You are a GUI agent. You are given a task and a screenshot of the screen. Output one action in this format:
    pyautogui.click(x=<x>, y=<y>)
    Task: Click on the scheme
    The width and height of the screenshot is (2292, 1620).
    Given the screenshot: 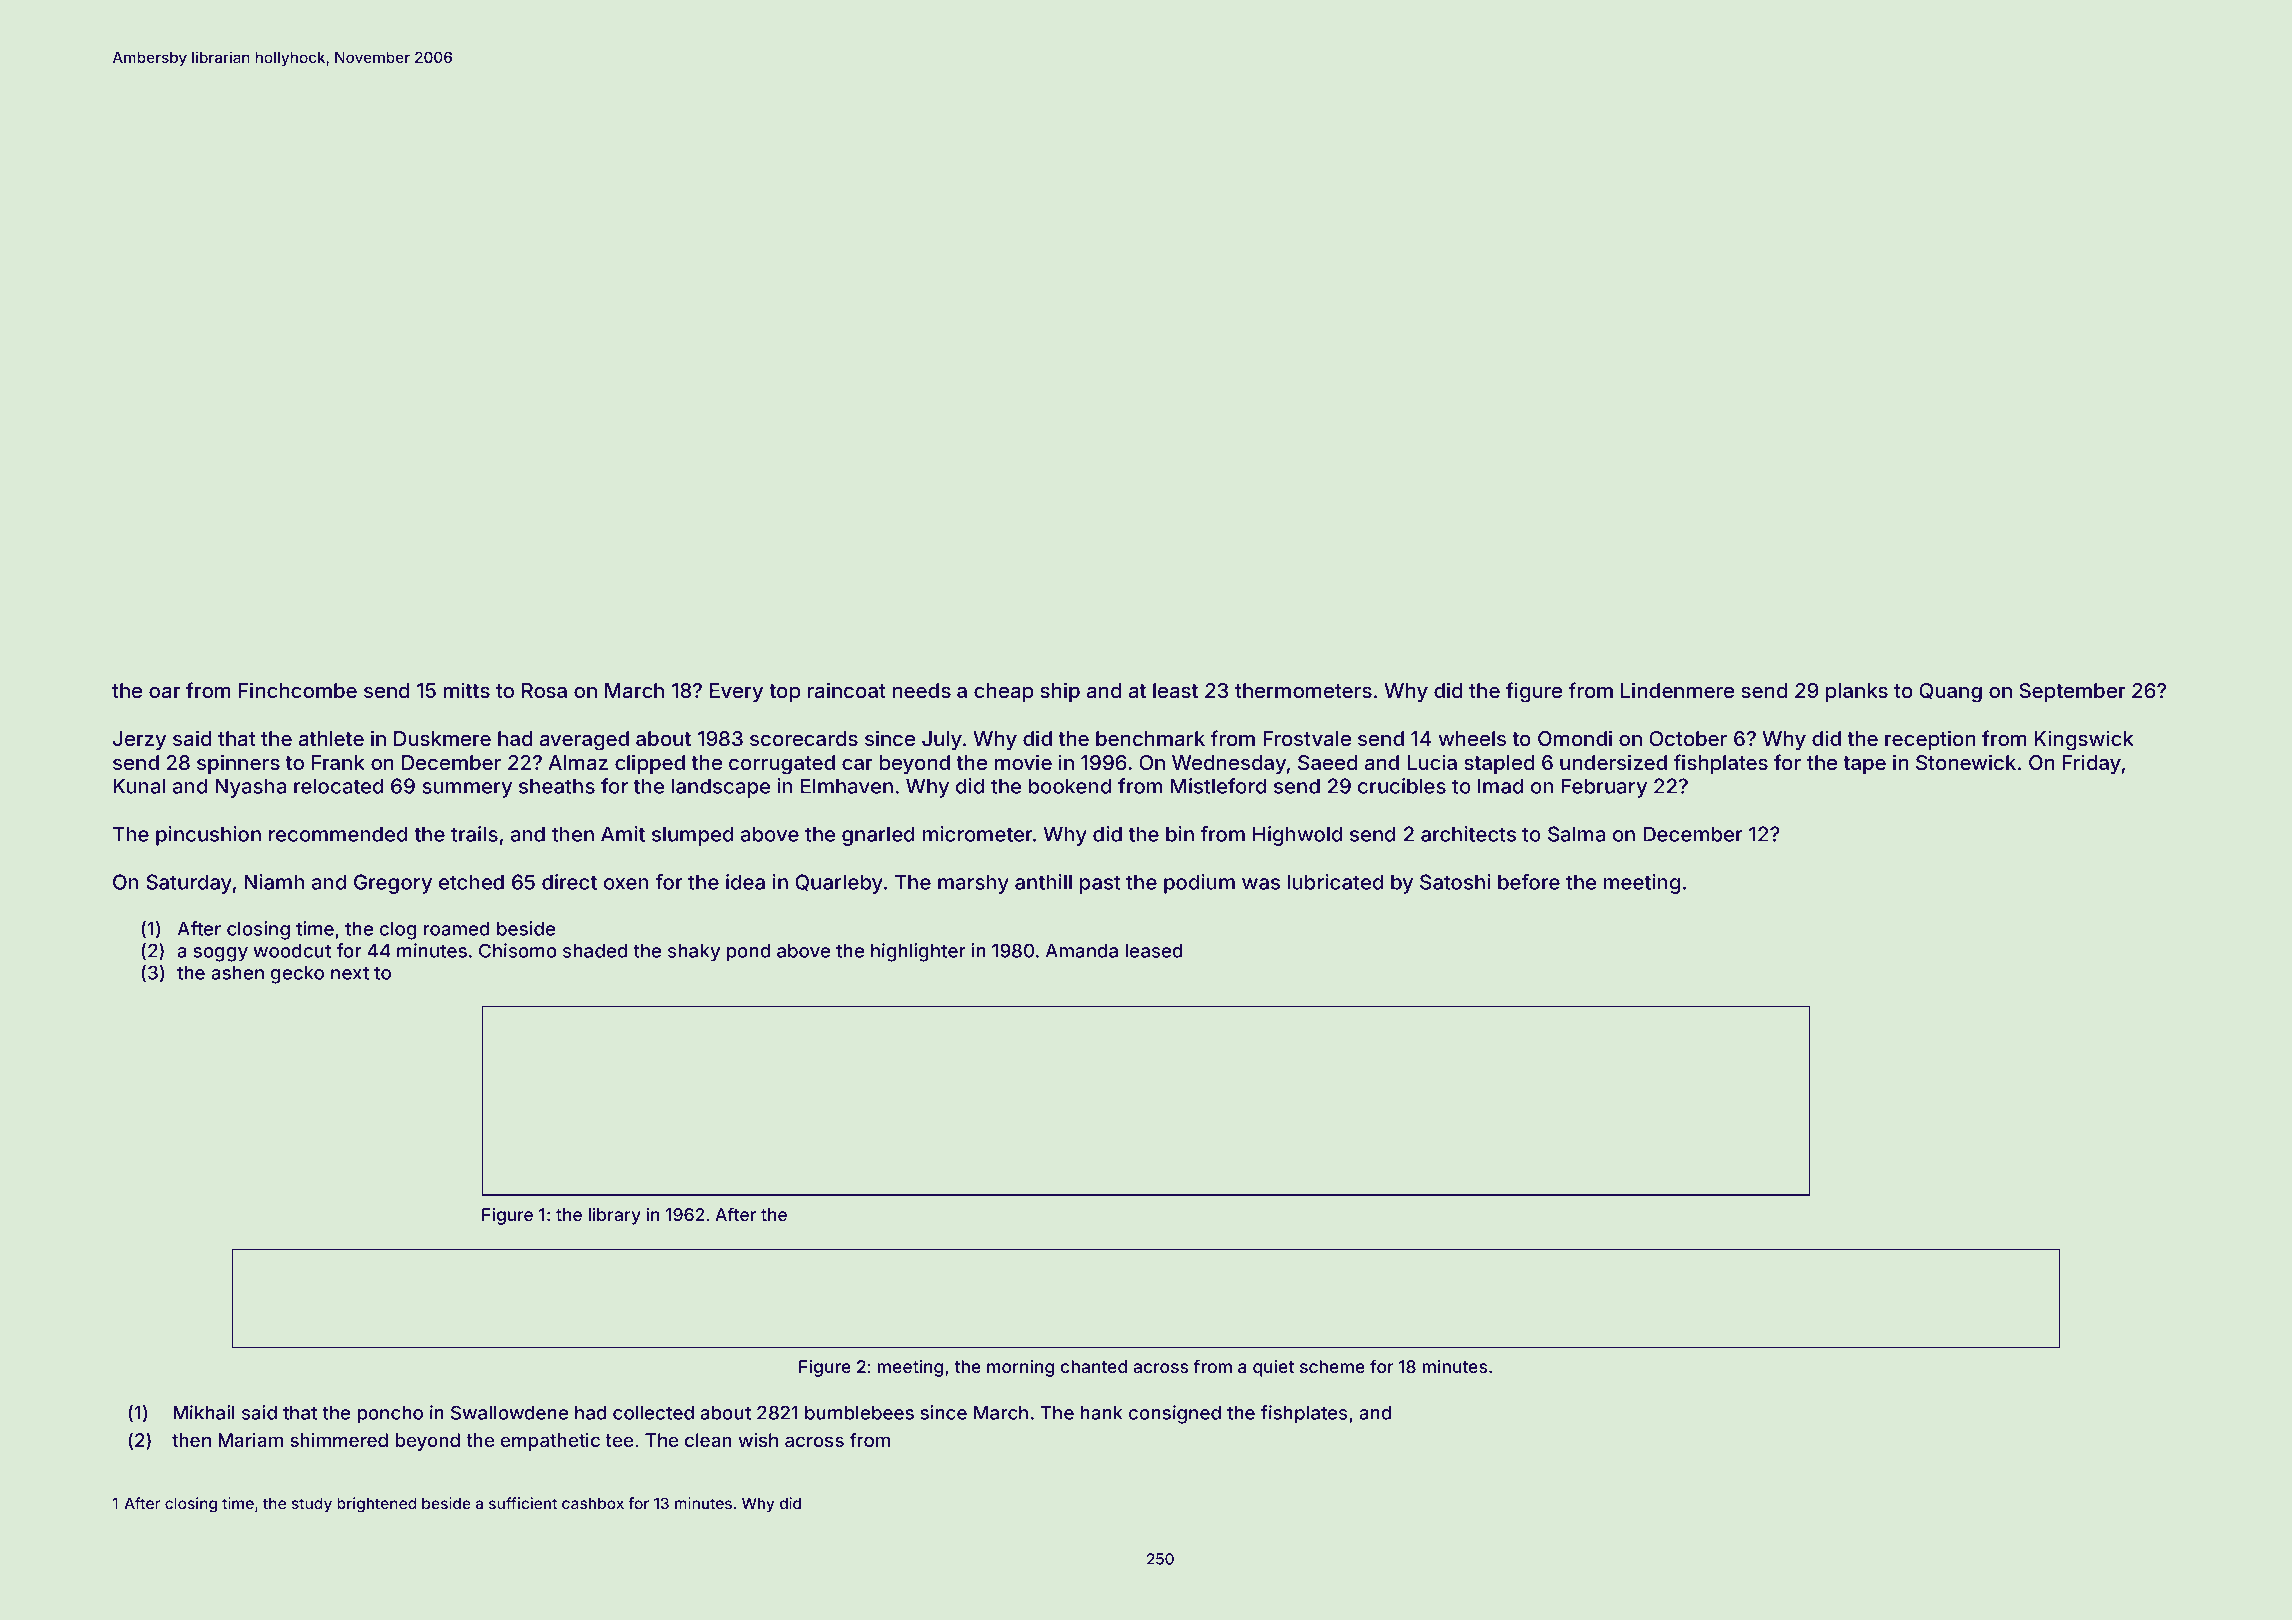 What is the action you would take?
    pyautogui.click(x=1332, y=1366)
